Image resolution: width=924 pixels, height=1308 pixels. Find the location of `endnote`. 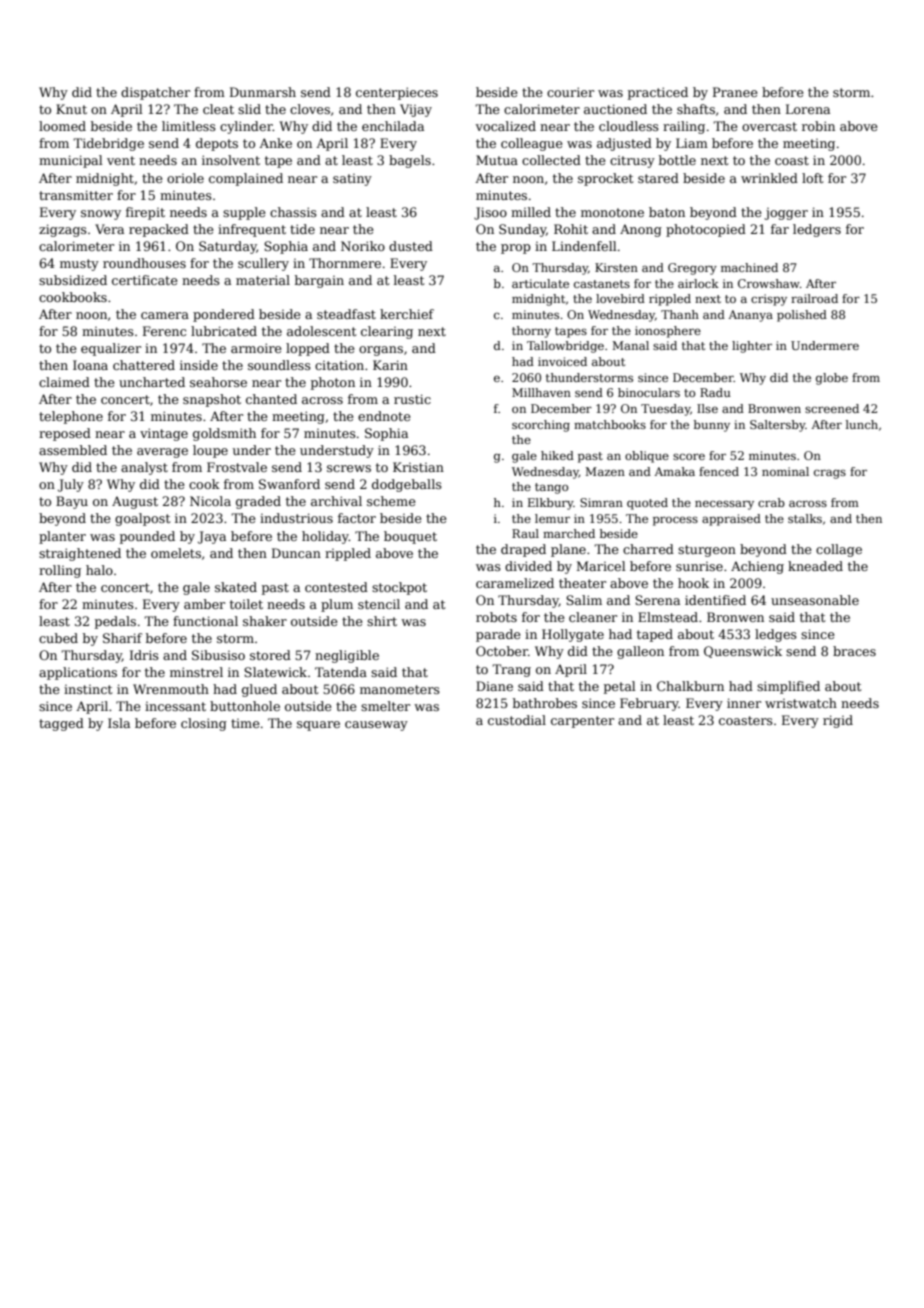

endnote is located at coordinates (384, 416).
